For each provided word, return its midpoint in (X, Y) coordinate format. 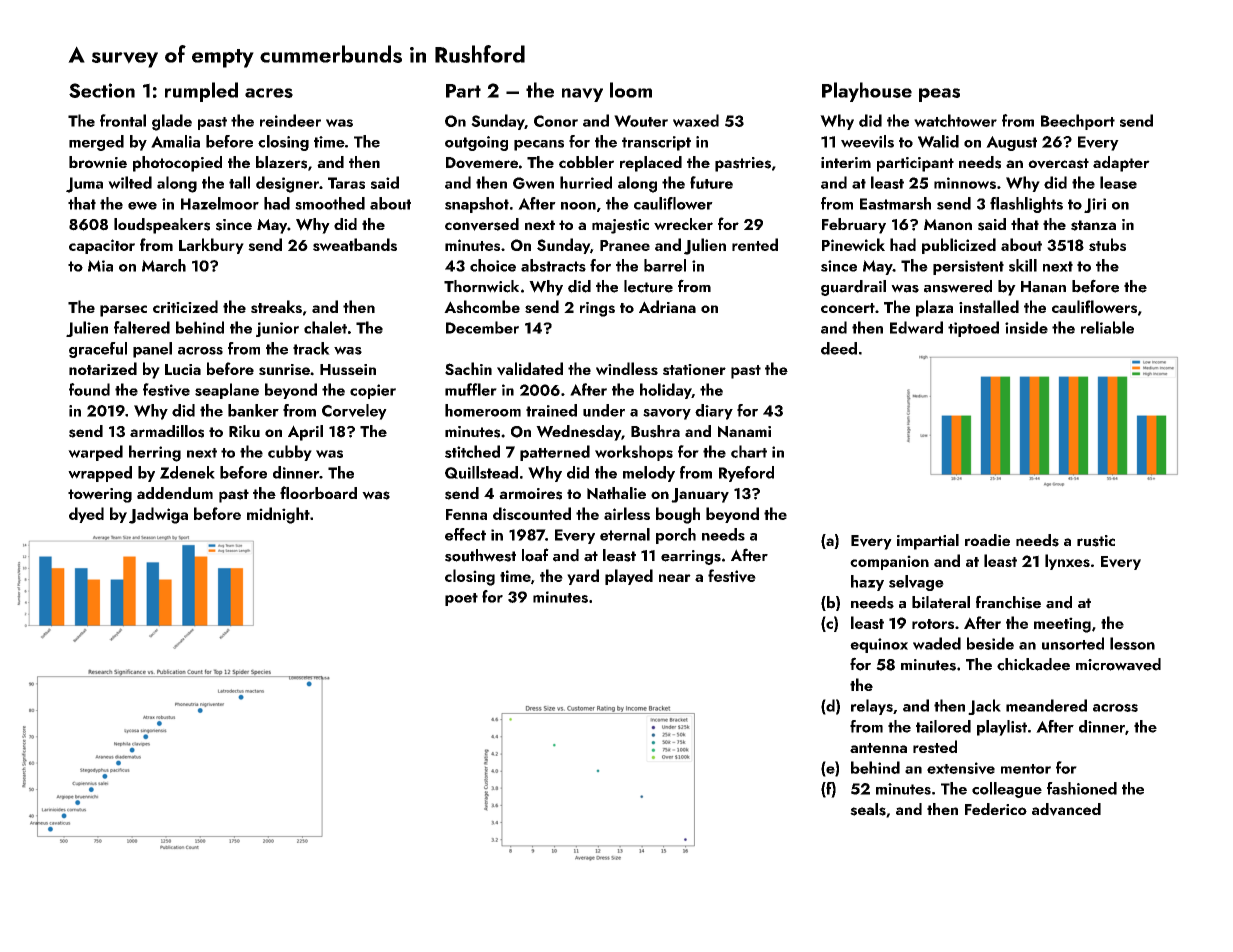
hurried (586, 182)
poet (461, 599)
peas (939, 95)
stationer (694, 369)
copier (373, 391)
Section (102, 90)
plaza (934, 308)
